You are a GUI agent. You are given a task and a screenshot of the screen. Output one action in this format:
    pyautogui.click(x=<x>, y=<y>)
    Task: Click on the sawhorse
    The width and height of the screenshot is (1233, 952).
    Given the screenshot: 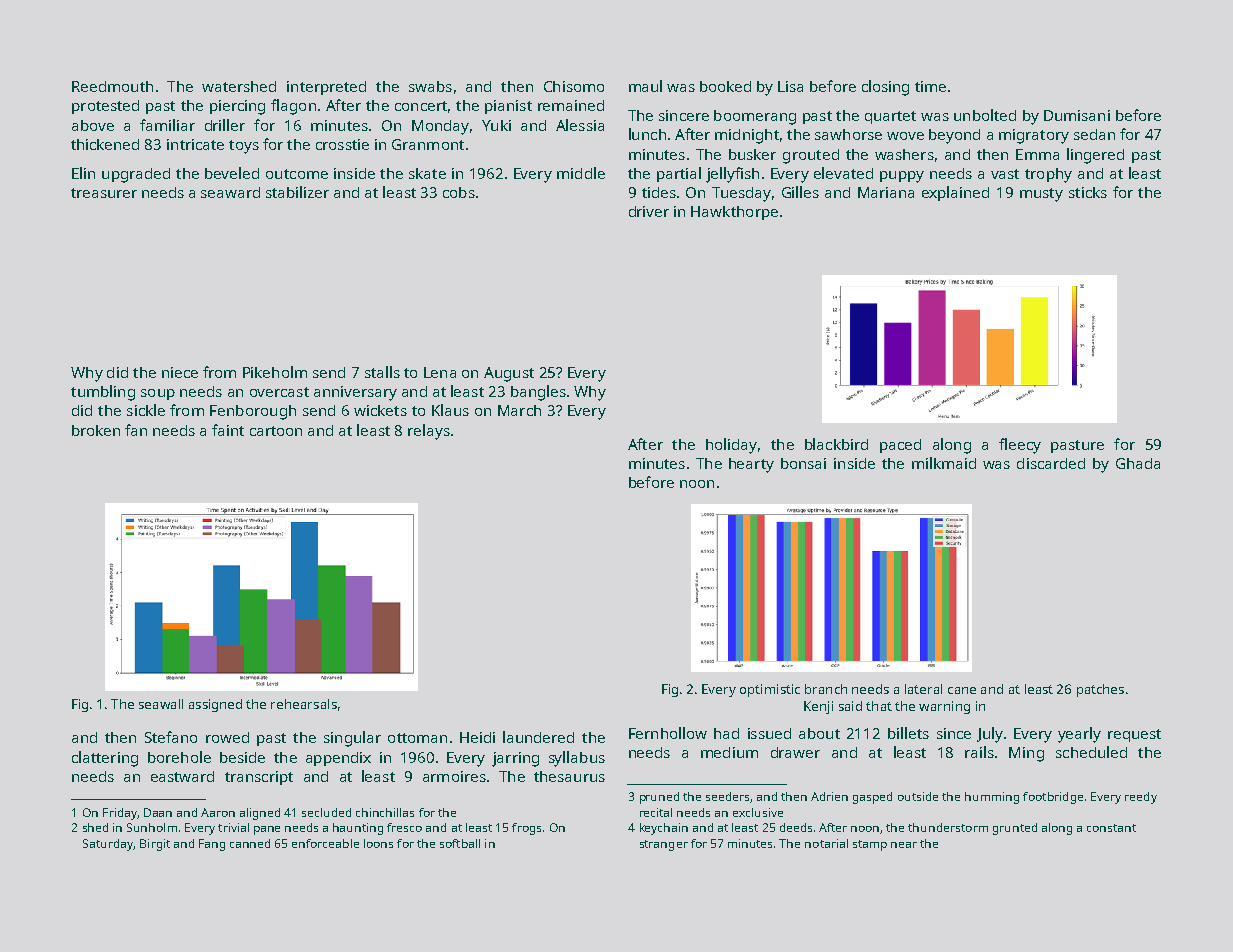 What is the action you would take?
    pyautogui.click(x=848, y=134)
